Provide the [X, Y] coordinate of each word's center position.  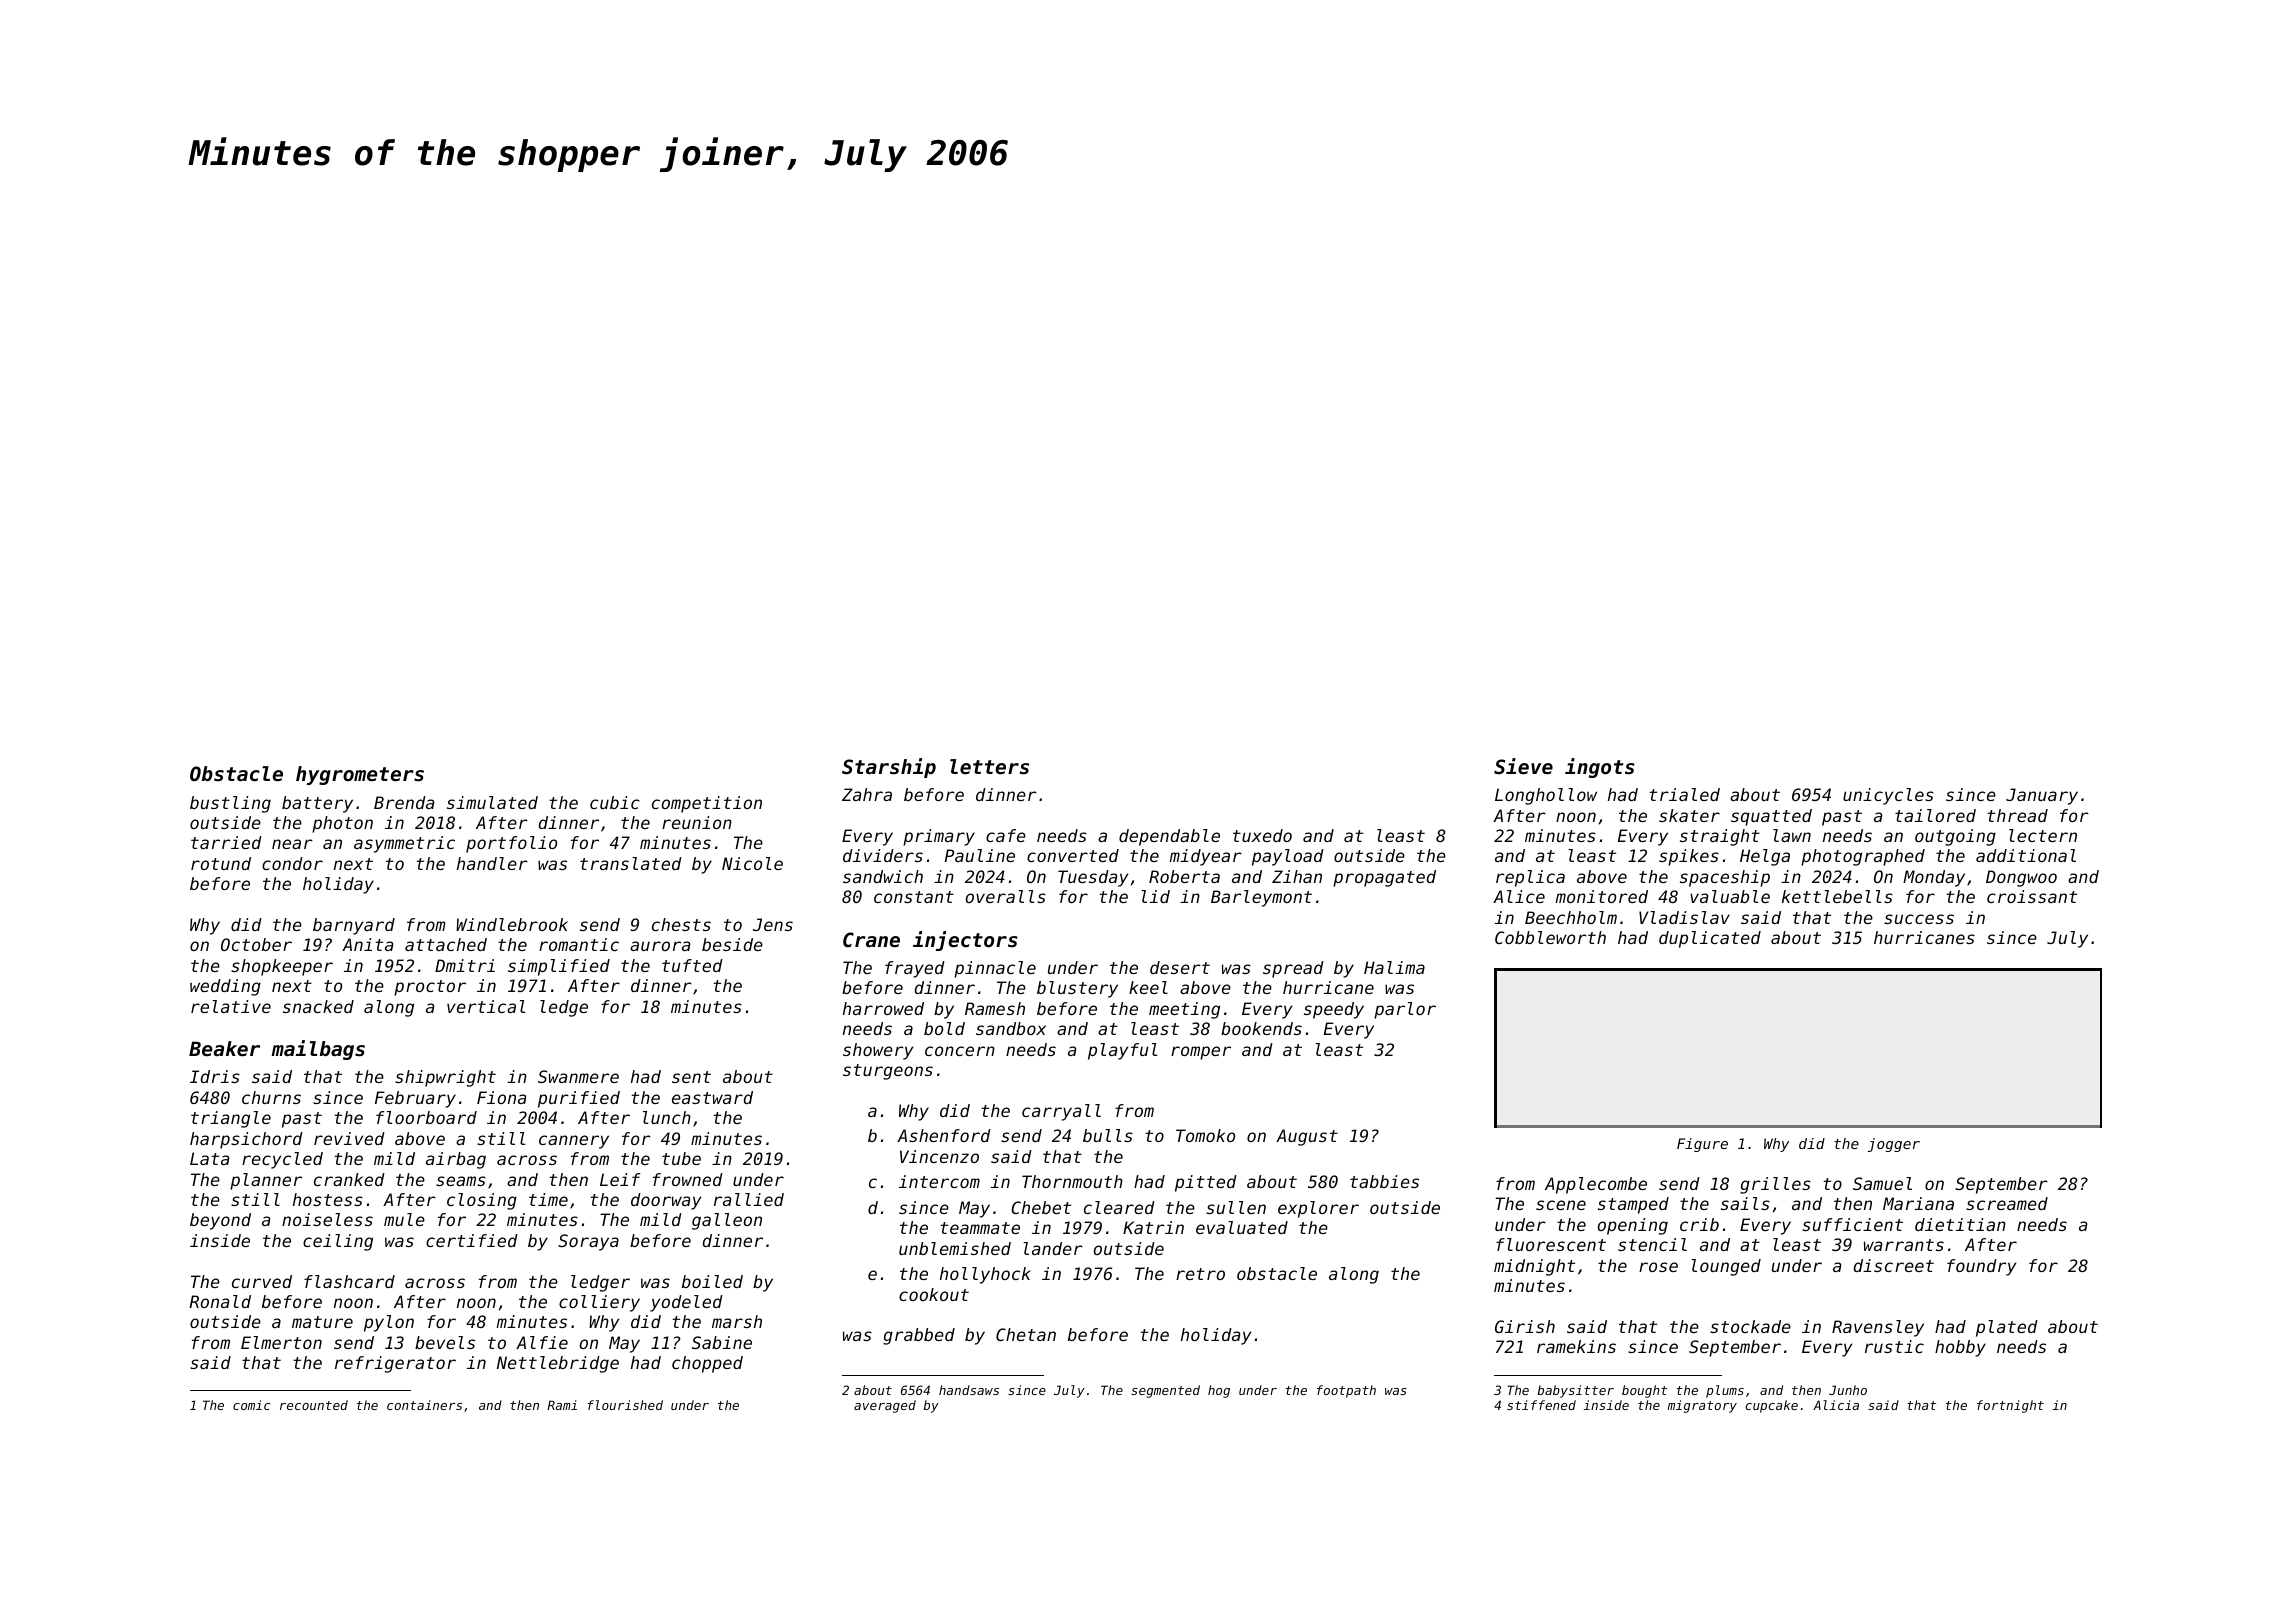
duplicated [1710, 939]
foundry [1981, 1267]
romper [1201, 1053]
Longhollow [1546, 796]
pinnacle [995, 969]
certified [472, 1240]
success [1919, 919]
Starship [889, 768]
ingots [1600, 768]
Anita [367, 944]
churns [271, 1097]
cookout [934, 1294]
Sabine [722, 1342]
